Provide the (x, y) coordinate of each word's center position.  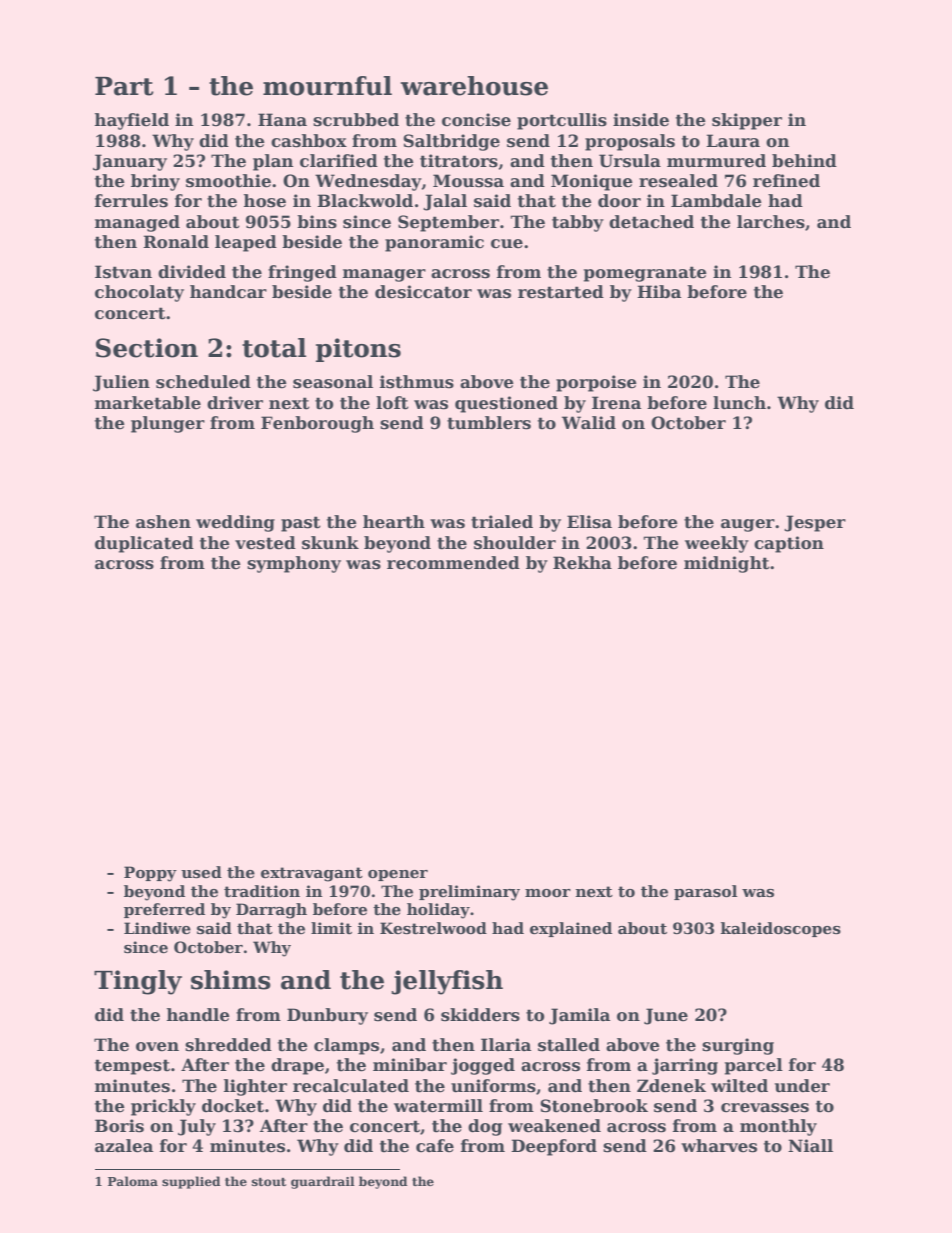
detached (651, 222)
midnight (727, 564)
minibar (410, 1064)
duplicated (144, 544)
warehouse (474, 86)
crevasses (765, 1108)
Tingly (138, 982)
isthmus (417, 382)
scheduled (203, 382)
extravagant (312, 874)
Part (124, 86)
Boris (119, 1126)
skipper (747, 121)
